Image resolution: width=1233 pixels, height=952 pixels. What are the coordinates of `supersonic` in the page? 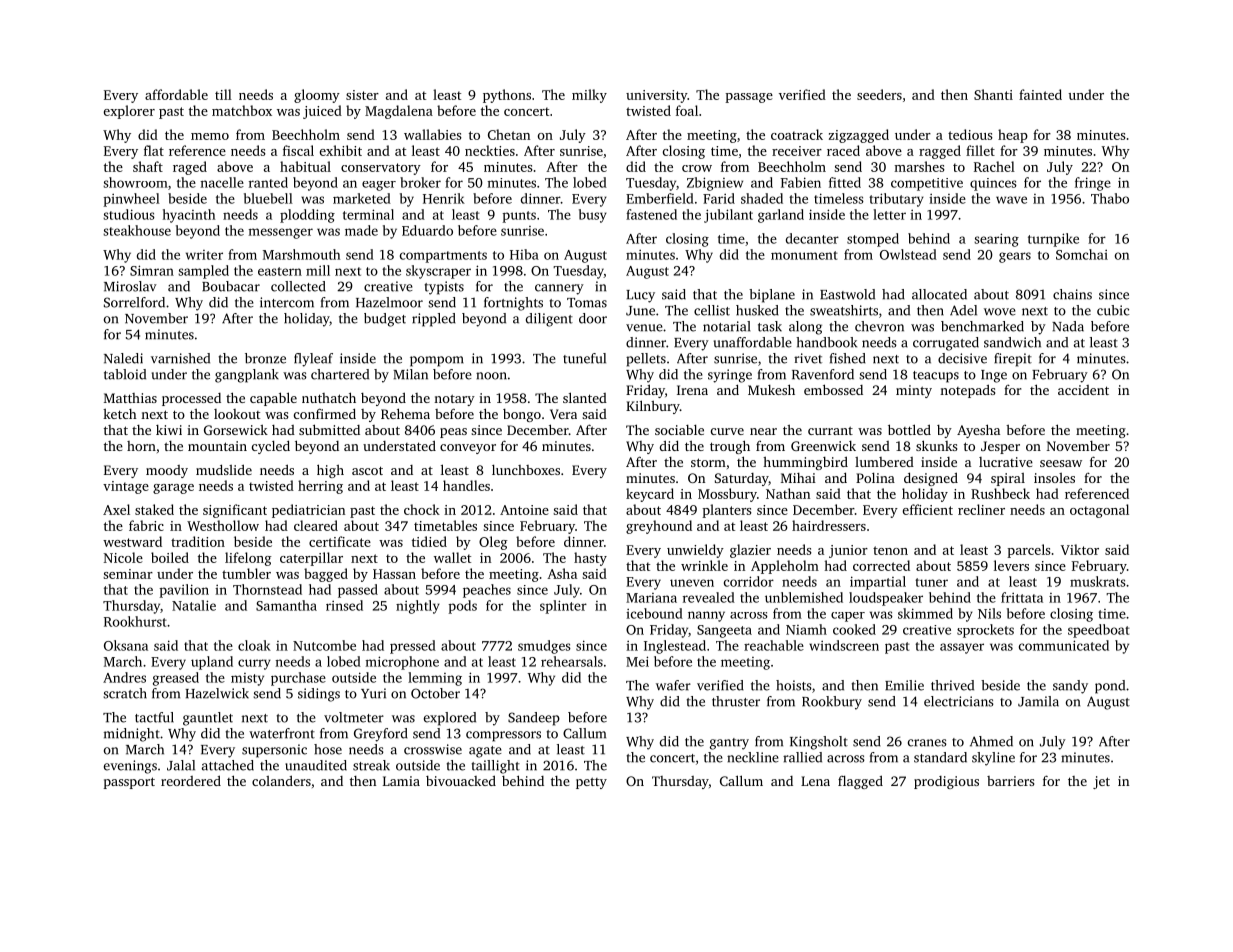 It's located at (274, 751).
